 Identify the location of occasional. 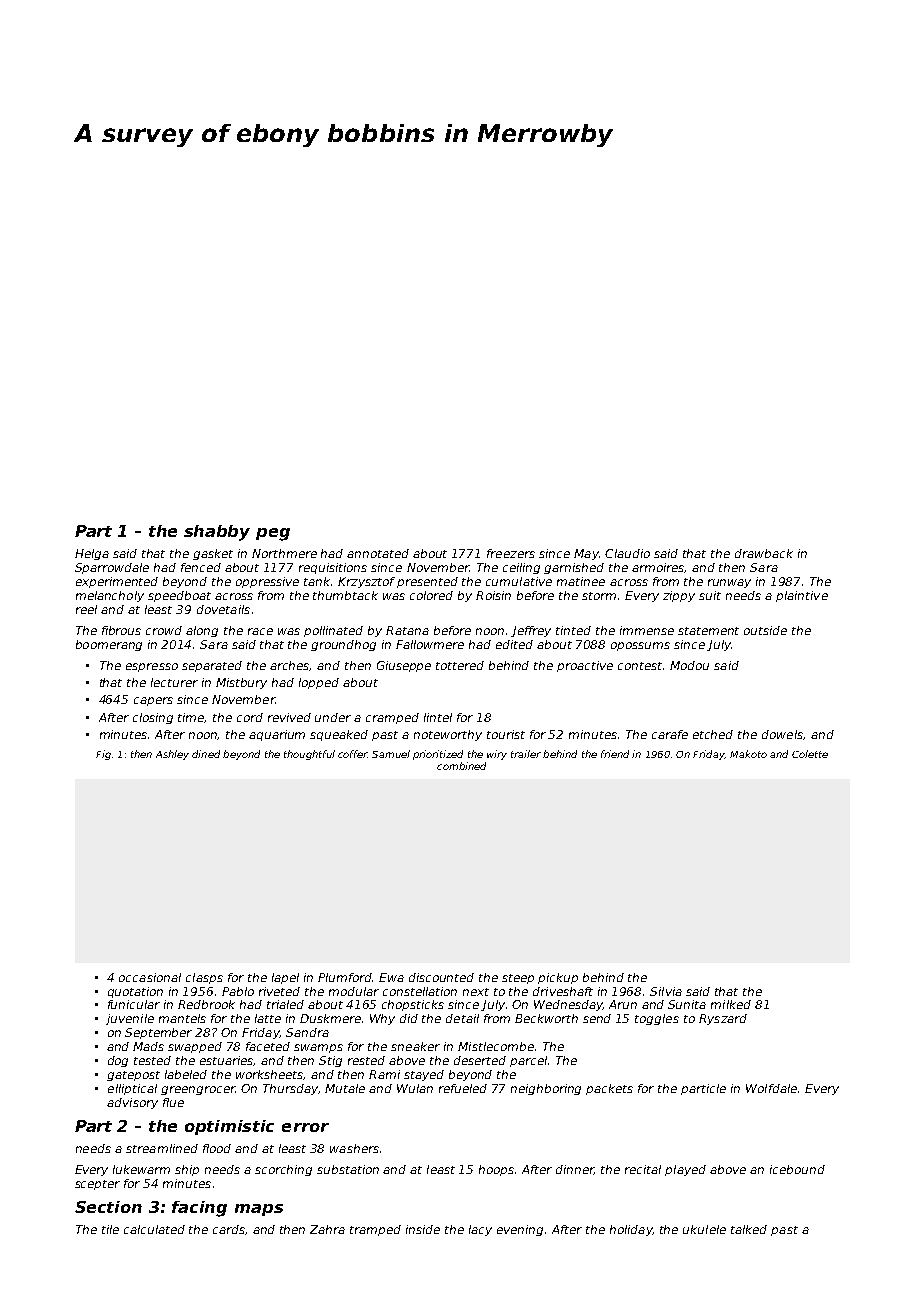
(150, 977).
